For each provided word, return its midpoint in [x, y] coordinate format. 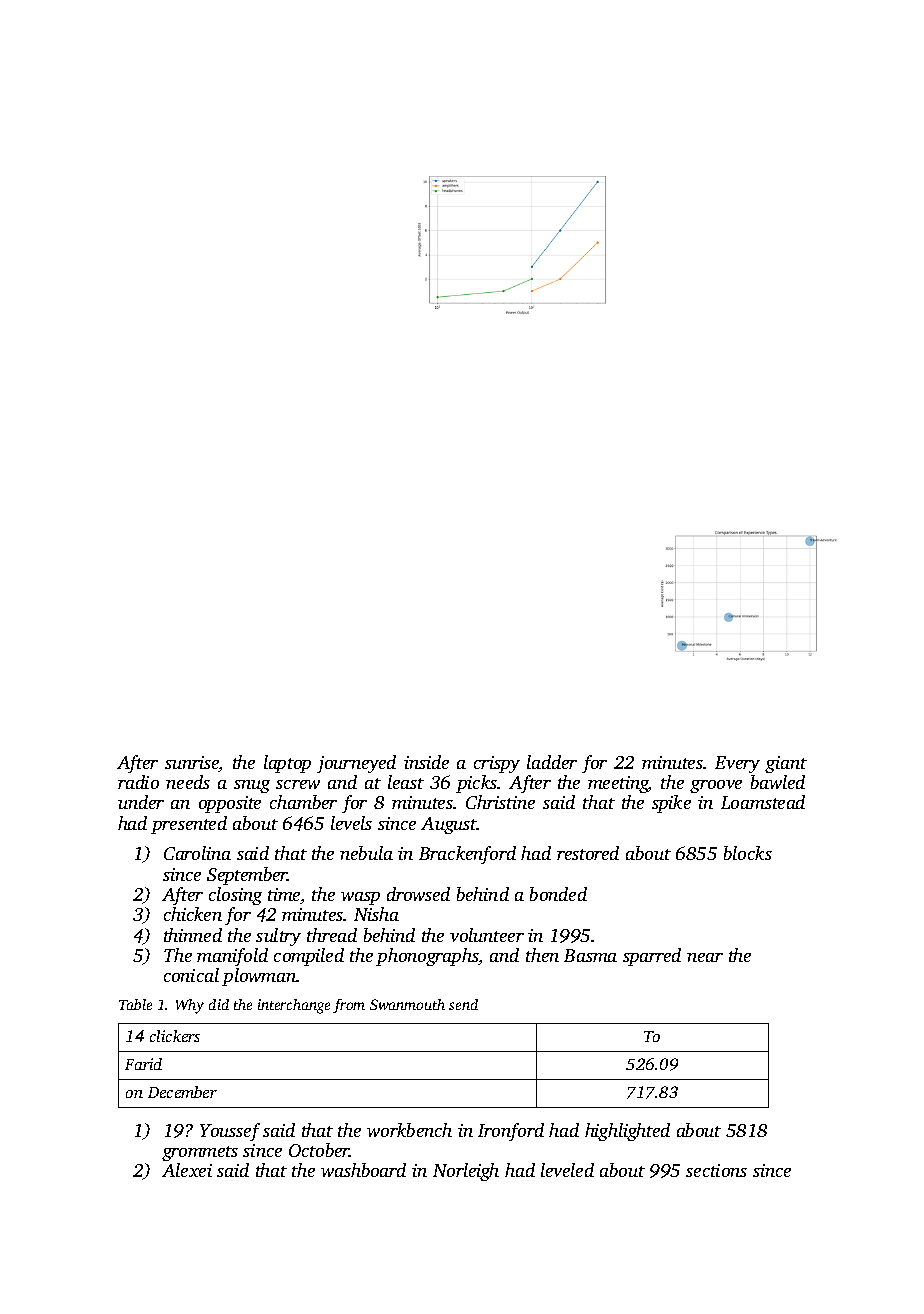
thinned [193, 935]
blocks [748, 853]
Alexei [187, 1170]
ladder [552, 762]
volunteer [487, 935]
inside [426, 762]
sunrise [192, 764]
